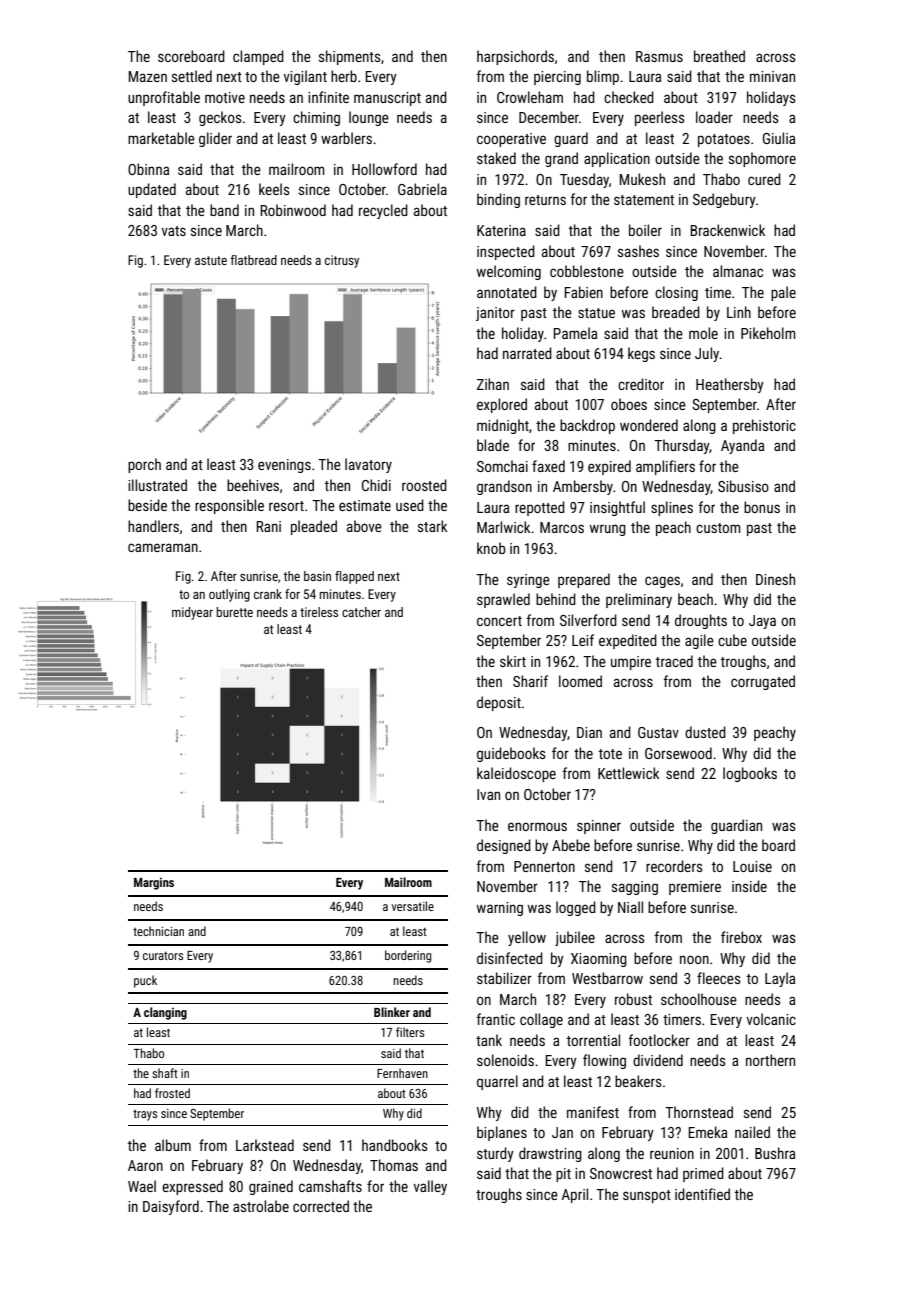 The height and width of the page is (1314, 924). Describe the element at coordinates (211, 260) in the page. I see `astute` at that location.
